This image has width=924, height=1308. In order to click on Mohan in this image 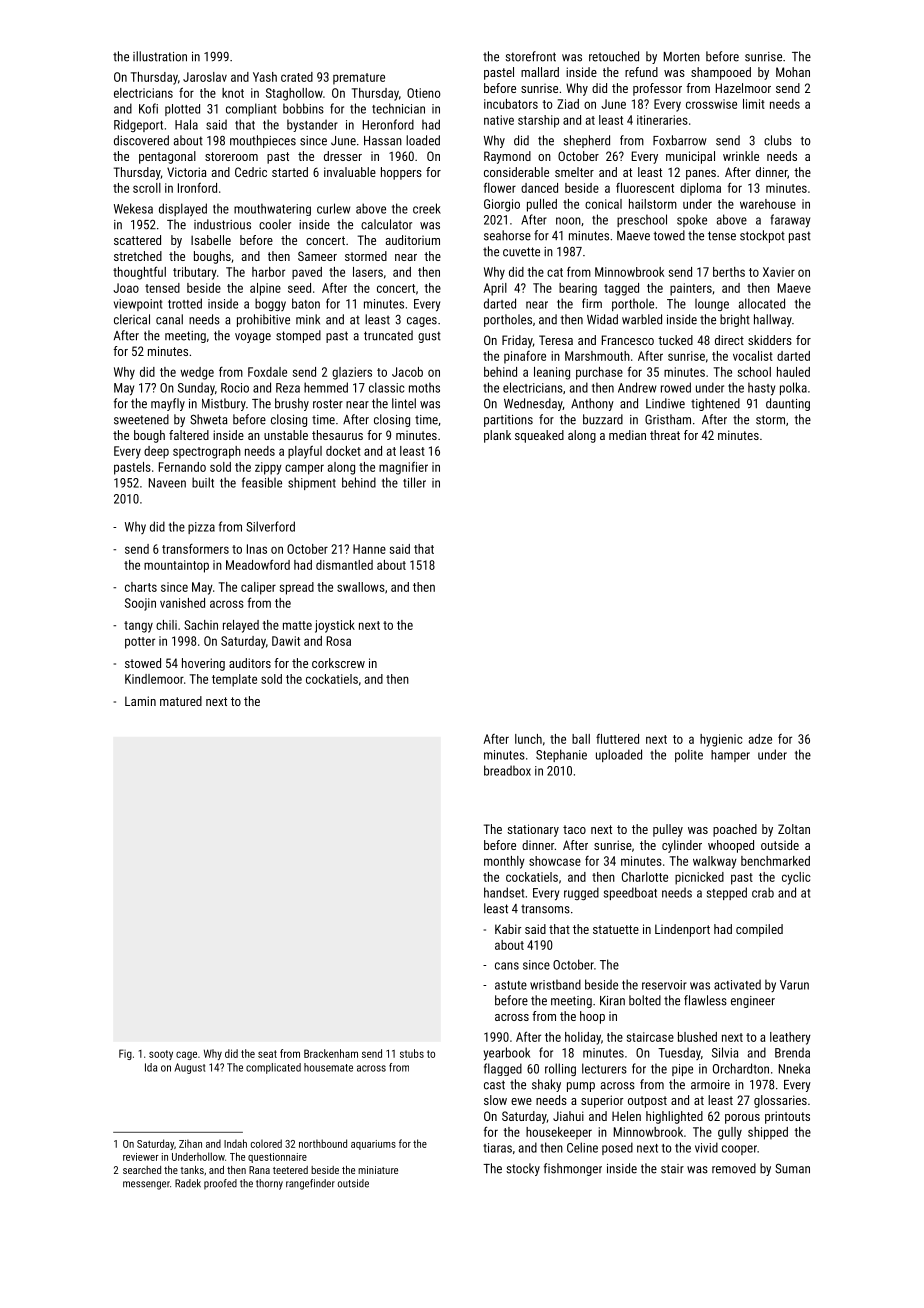, I will do `click(793, 72)`.
